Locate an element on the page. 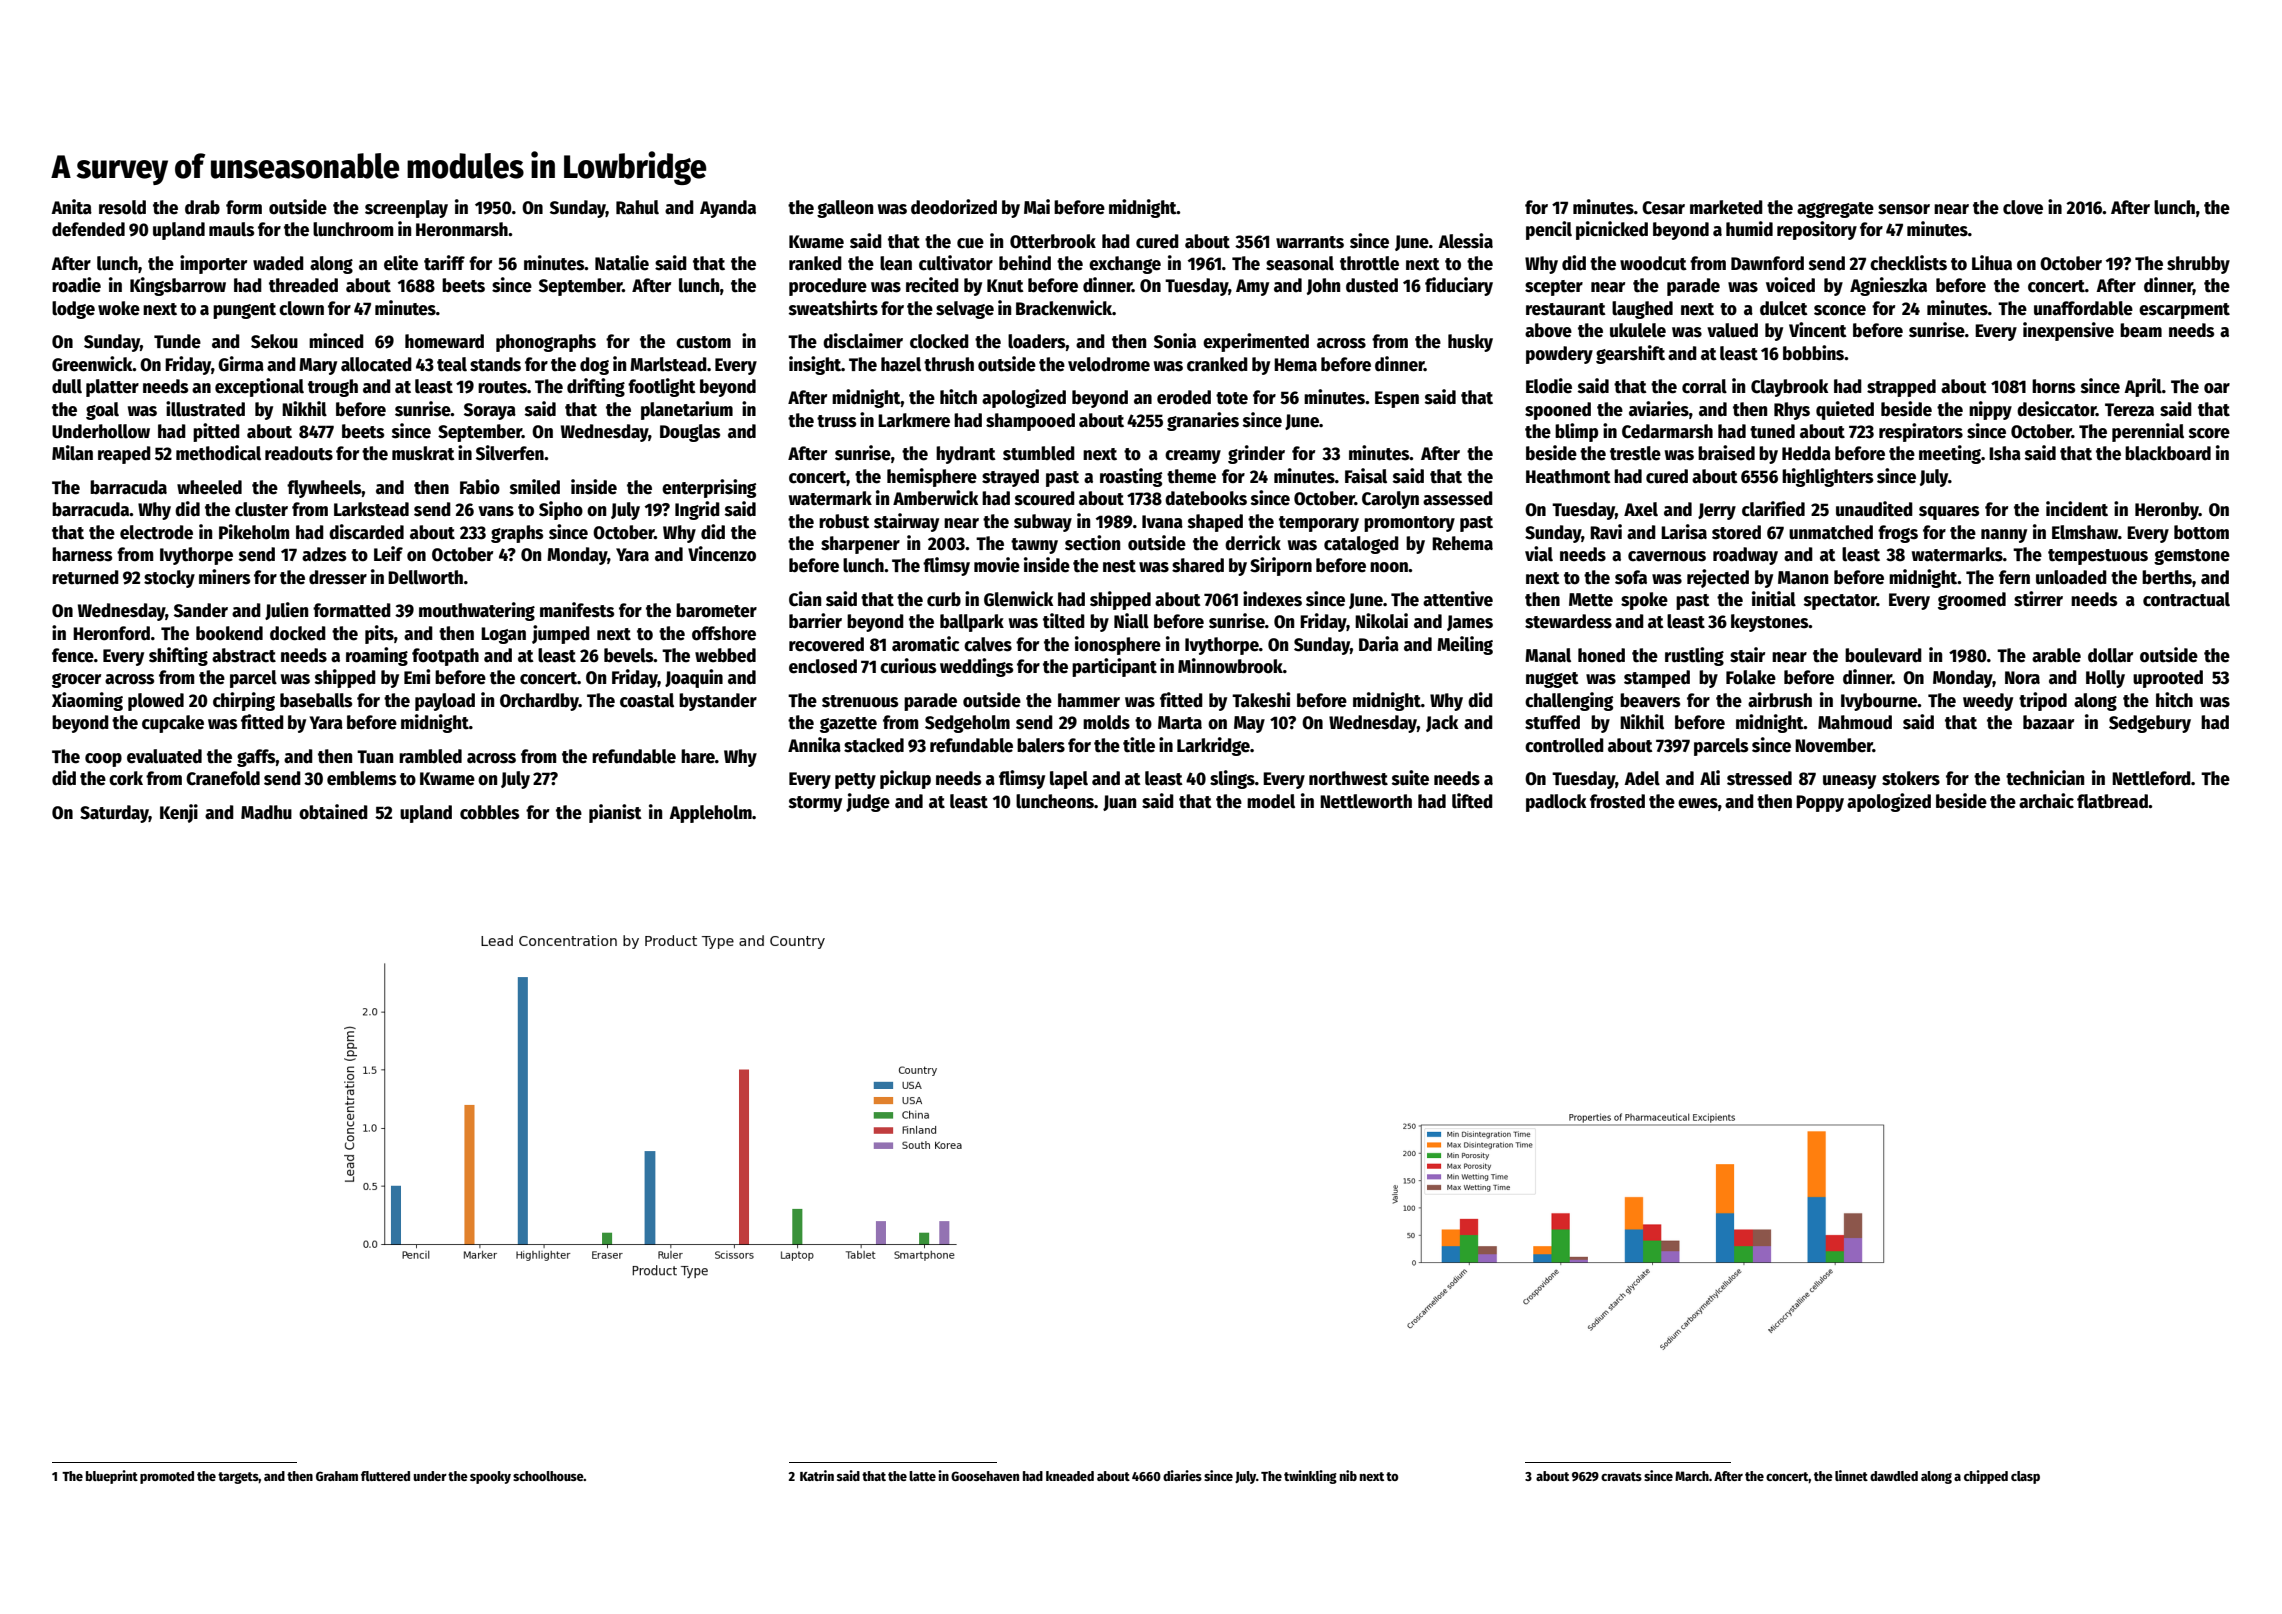 The image size is (2282, 1614). frosted is located at coordinates (1617, 801).
